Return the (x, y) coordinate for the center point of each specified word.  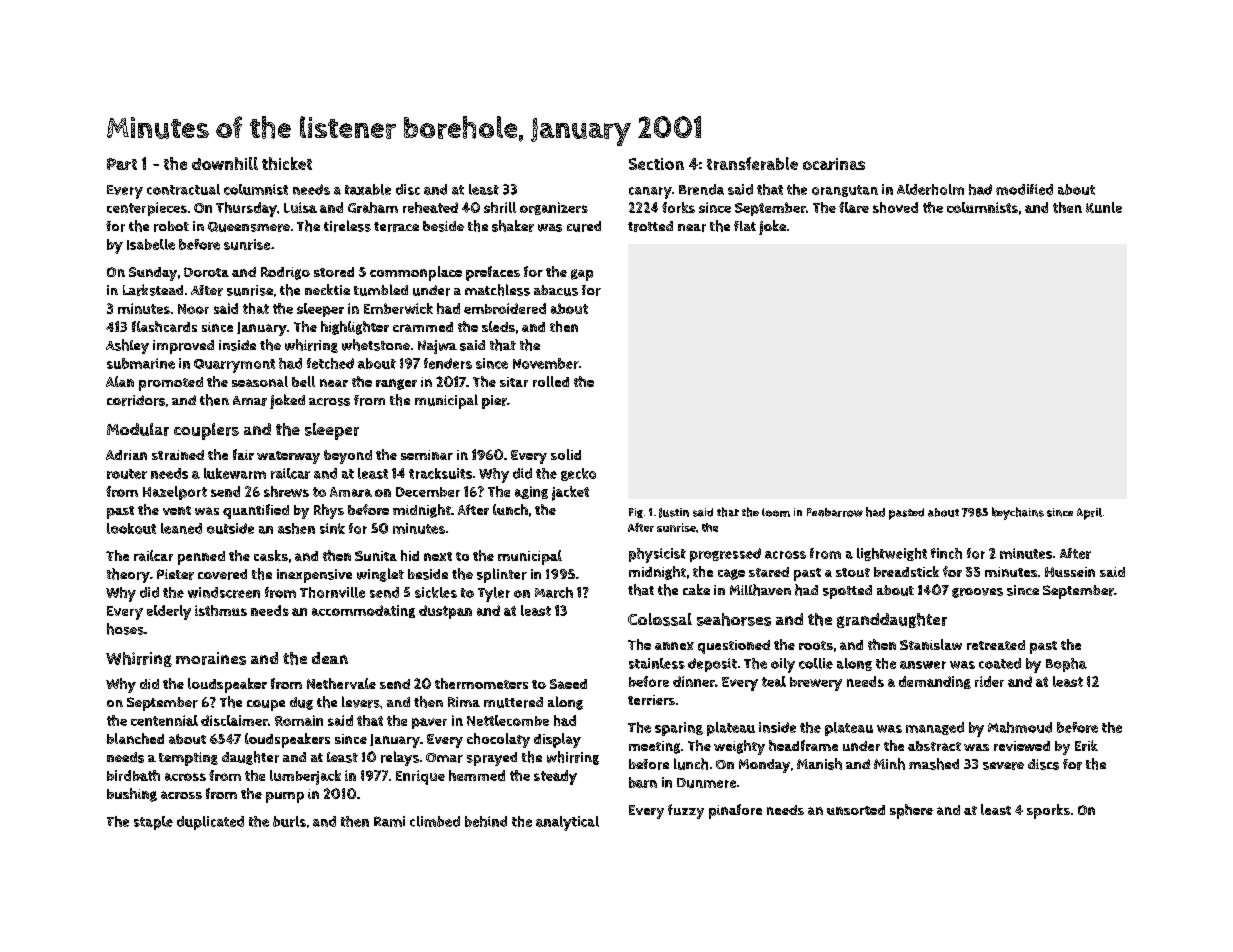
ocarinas (834, 164)
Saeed (568, 684)
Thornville (332, 592)
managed (935, 728)
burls (289, 821)
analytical (567, 823)
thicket (287, 163)
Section (656, 164)
